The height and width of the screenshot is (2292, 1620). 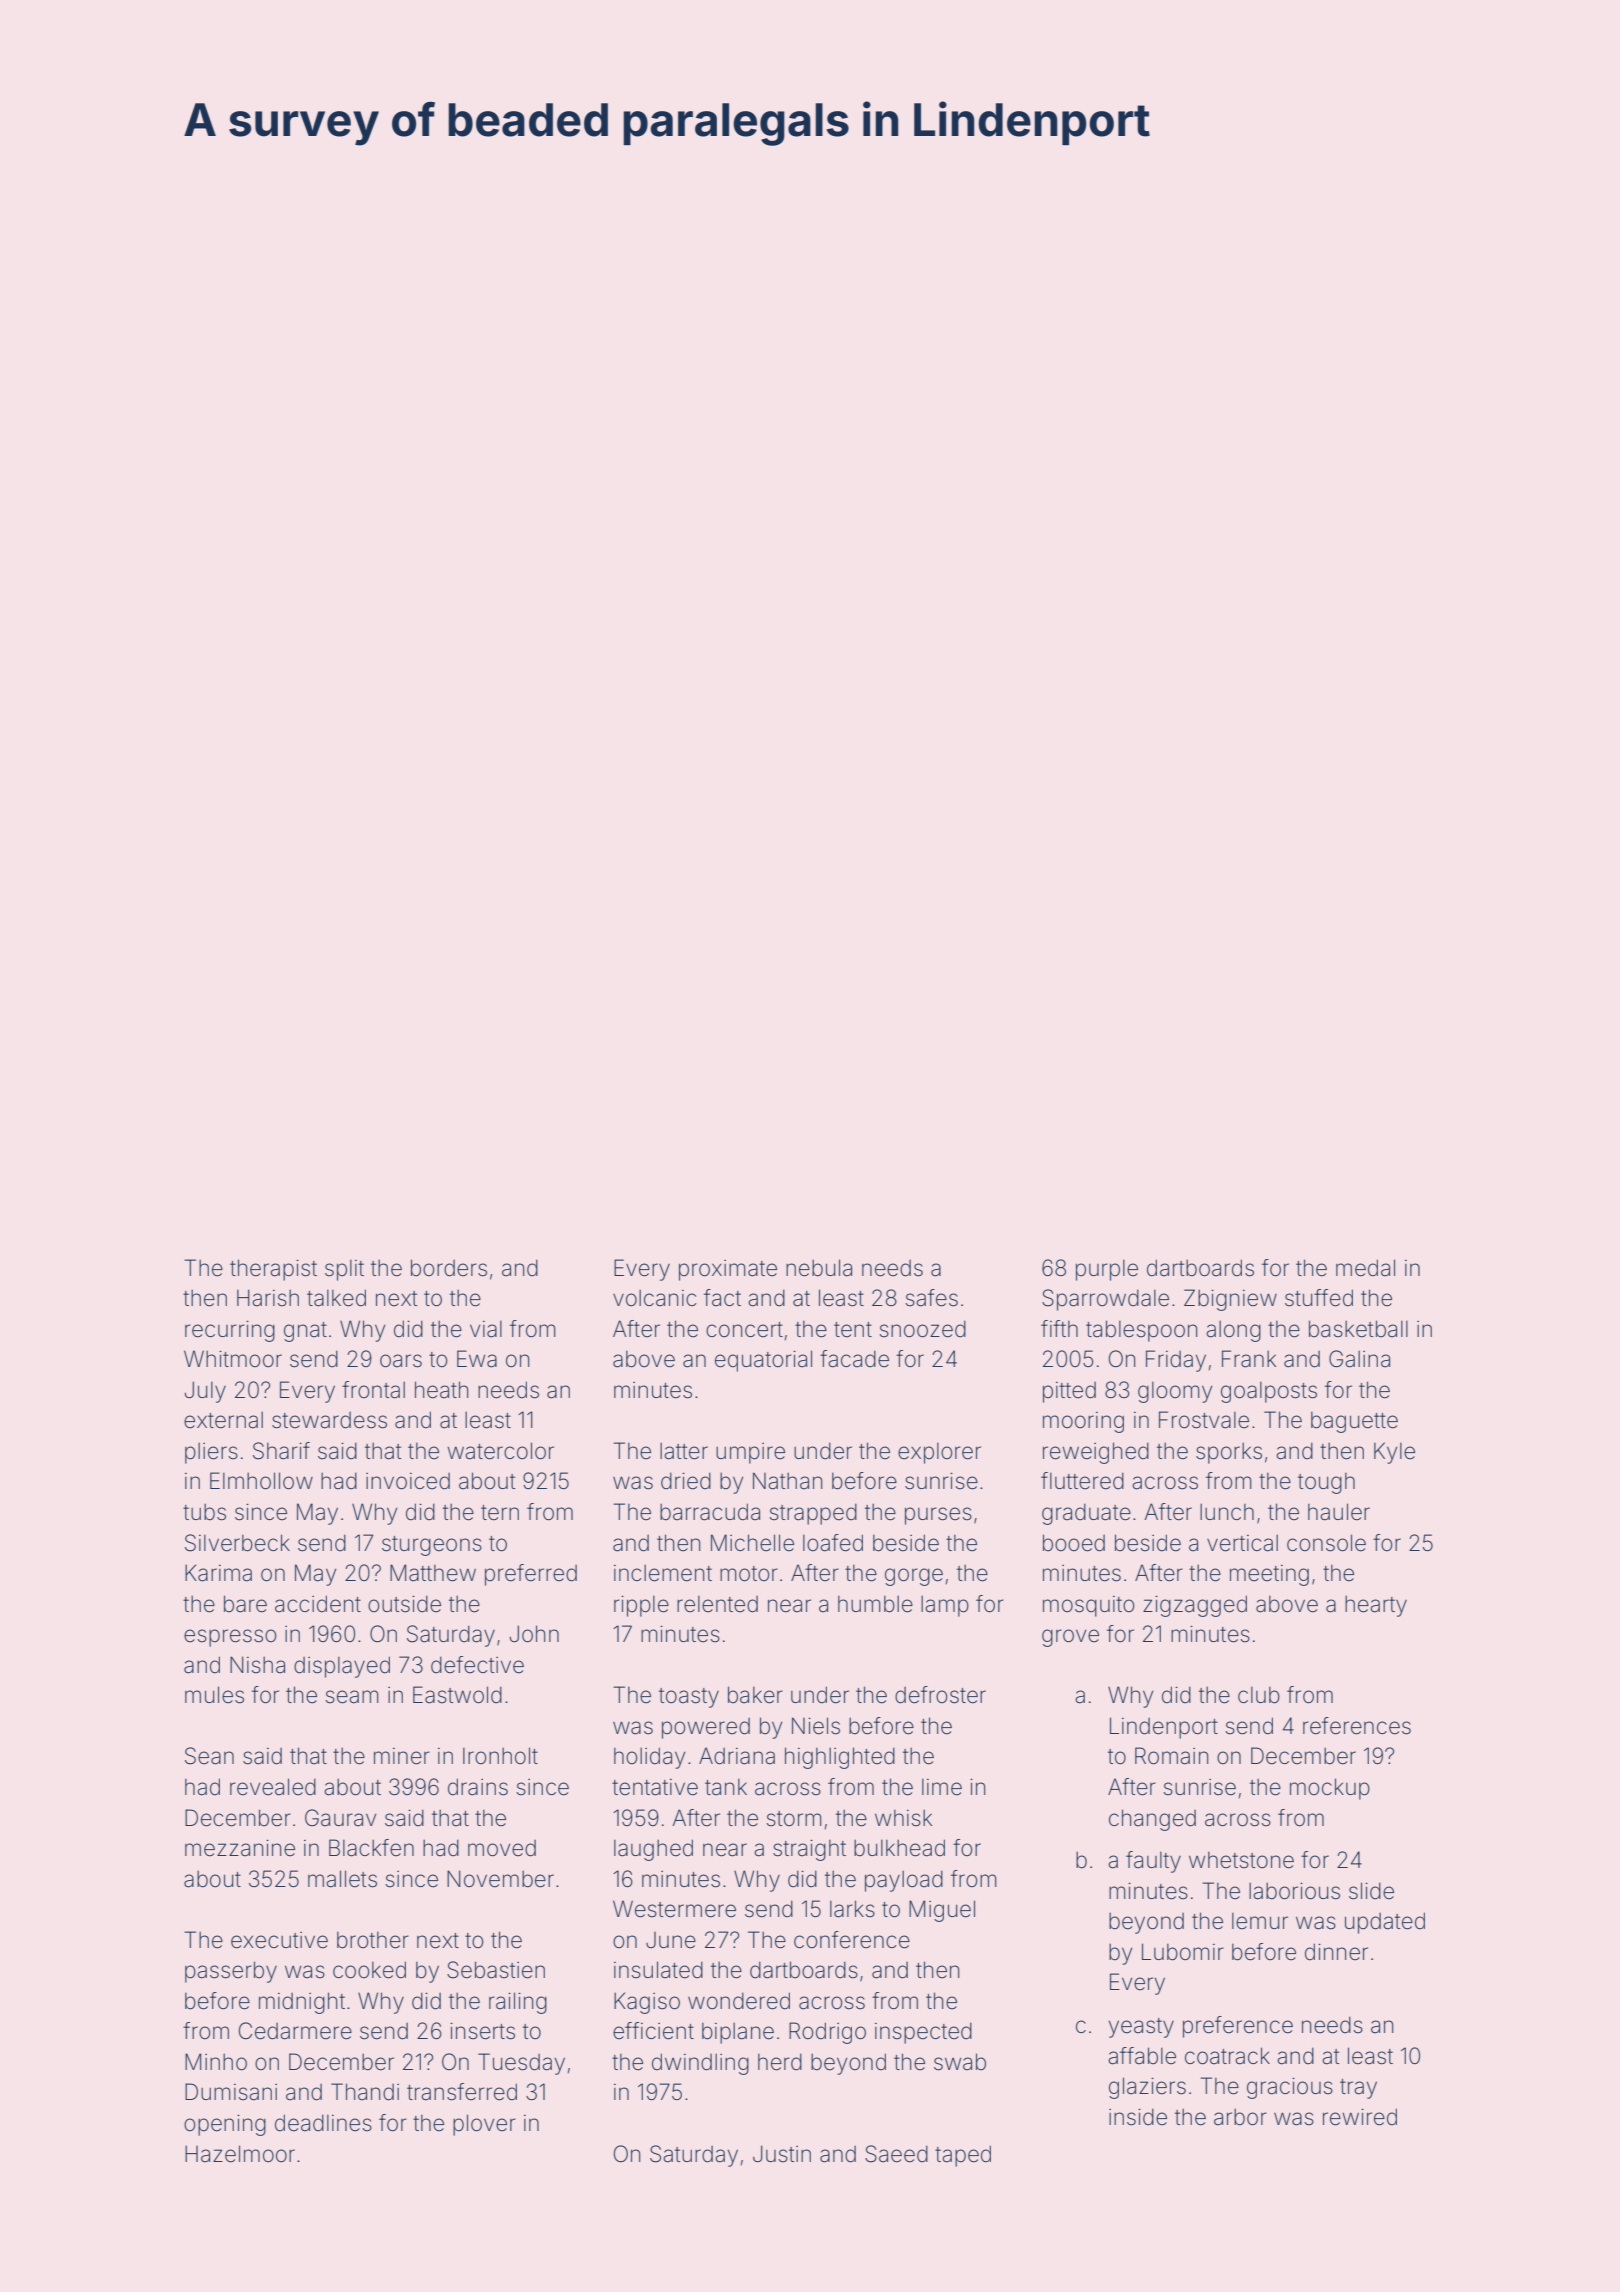 I want to click on bulkhead, so click(x=899, y=1848).
